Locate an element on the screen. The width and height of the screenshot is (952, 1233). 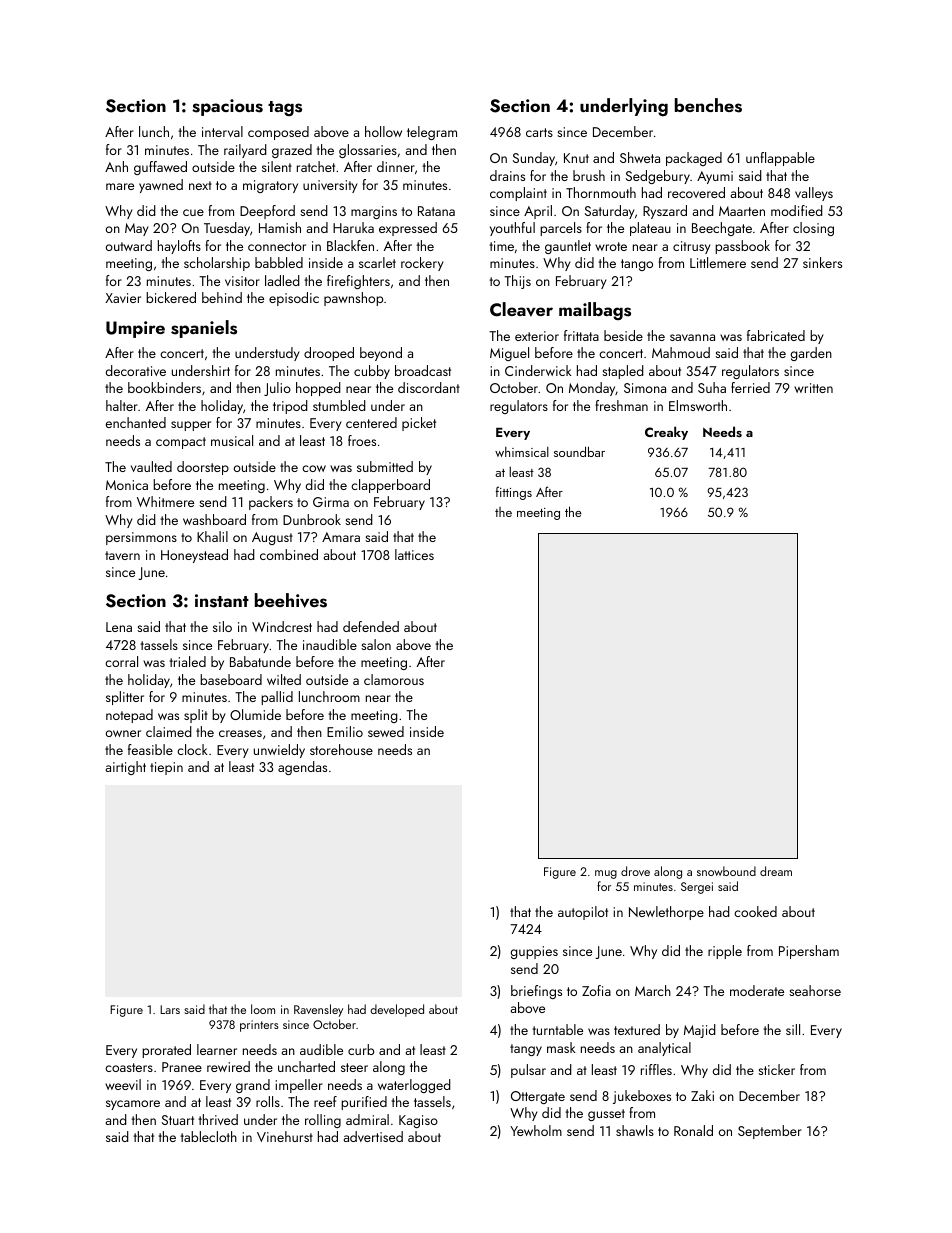
spacious is located at coordinates (227, 107).
